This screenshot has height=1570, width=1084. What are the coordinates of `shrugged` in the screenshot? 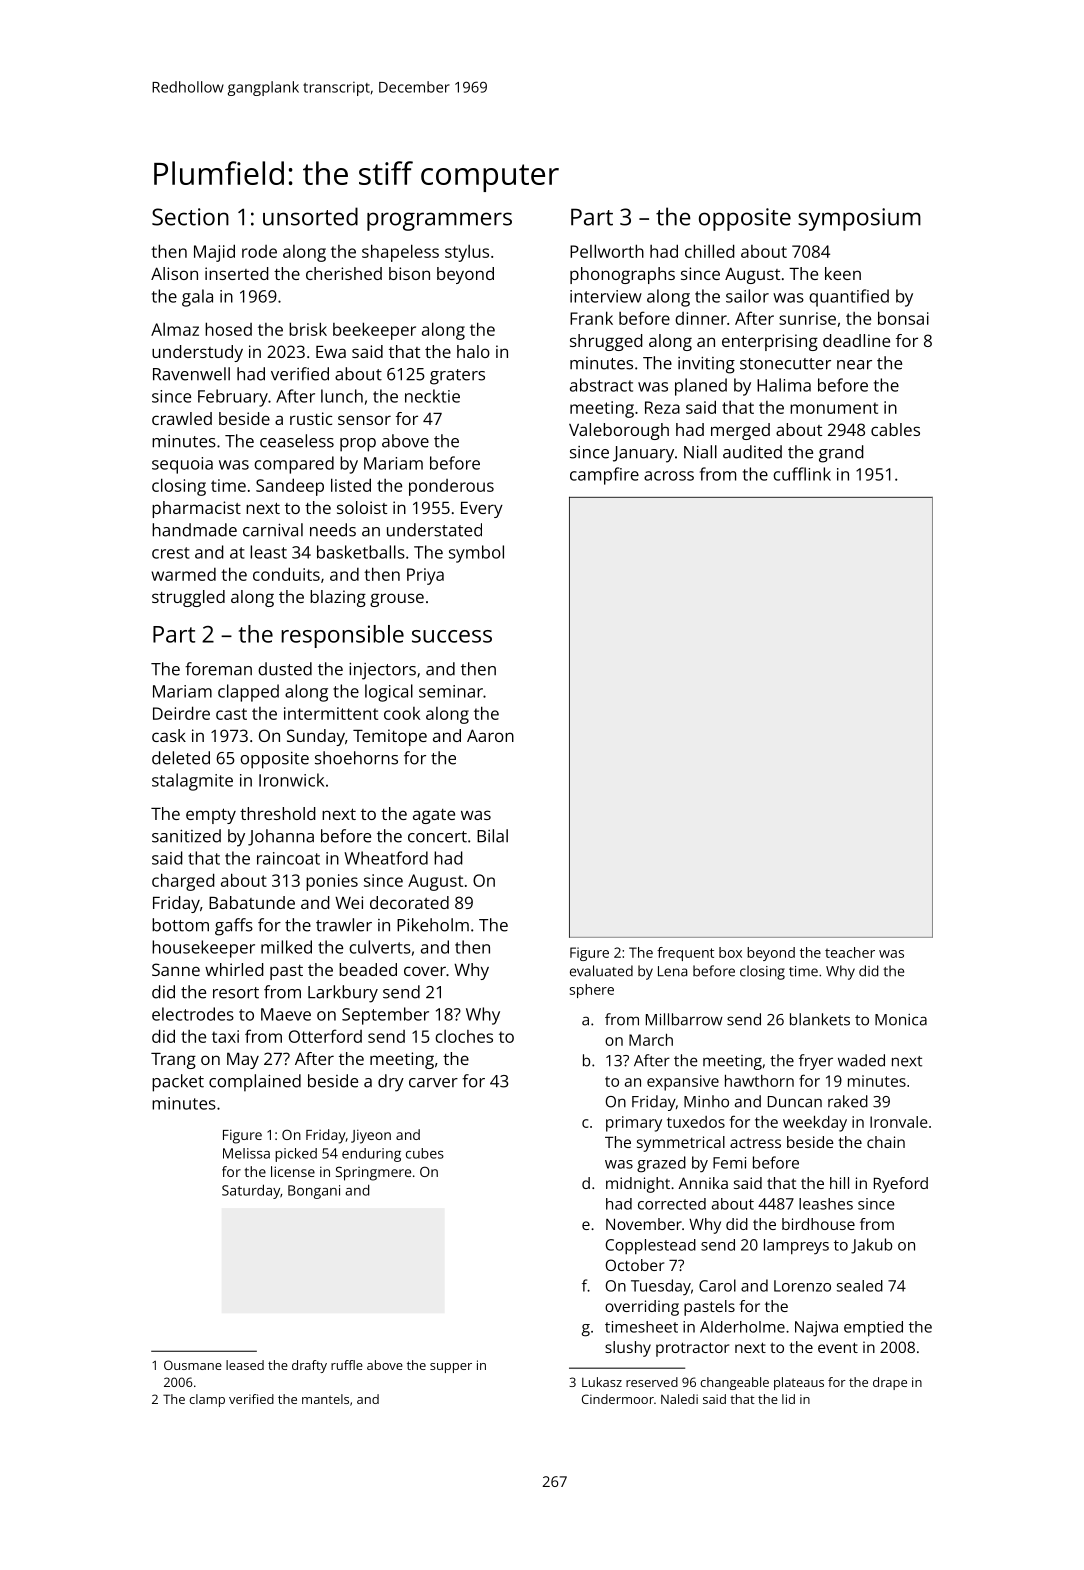 It's located at (606, 342).
